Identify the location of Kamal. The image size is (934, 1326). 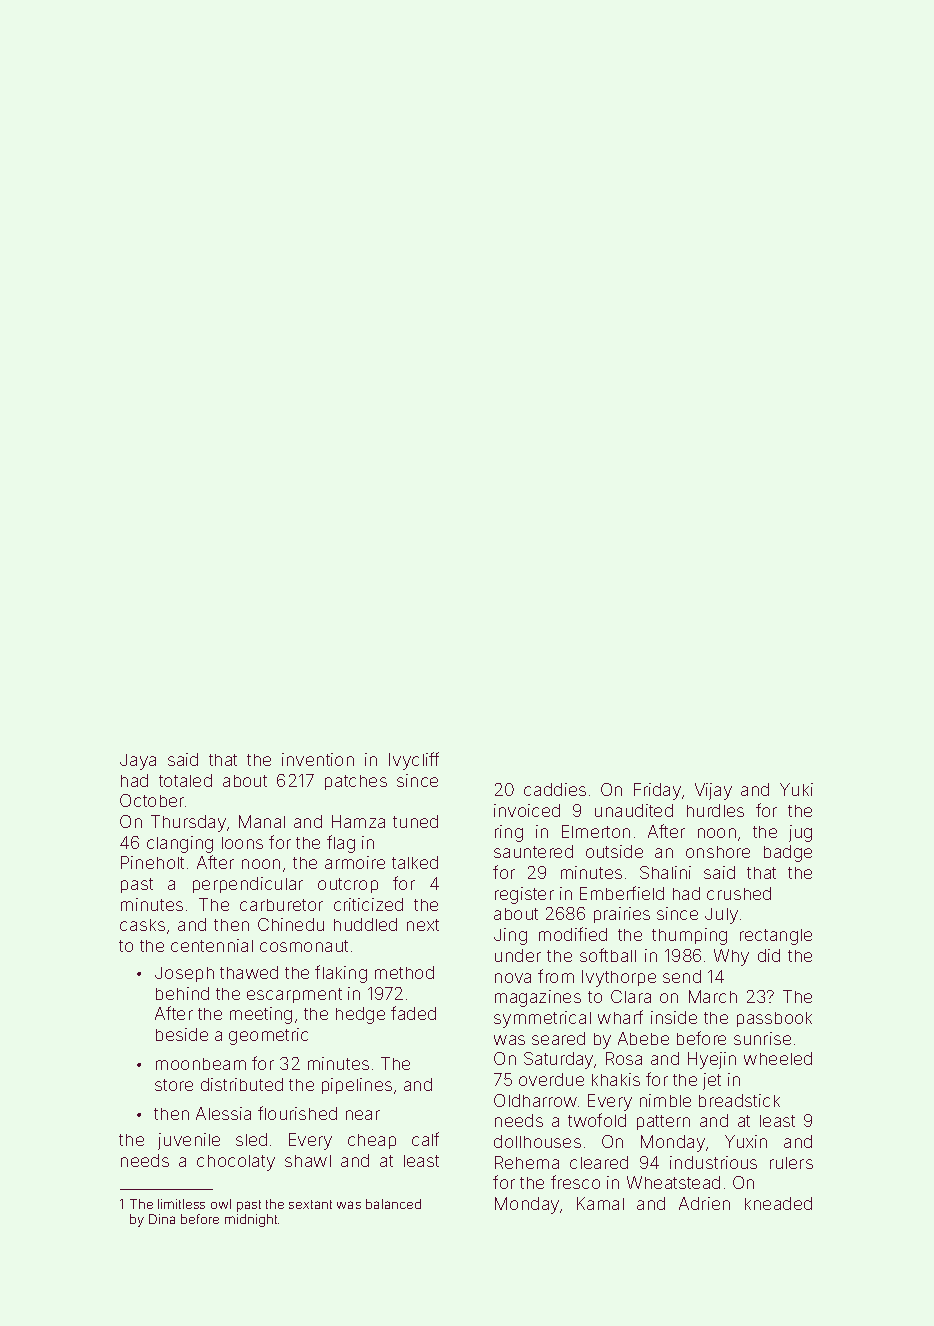
(600, 1203).
